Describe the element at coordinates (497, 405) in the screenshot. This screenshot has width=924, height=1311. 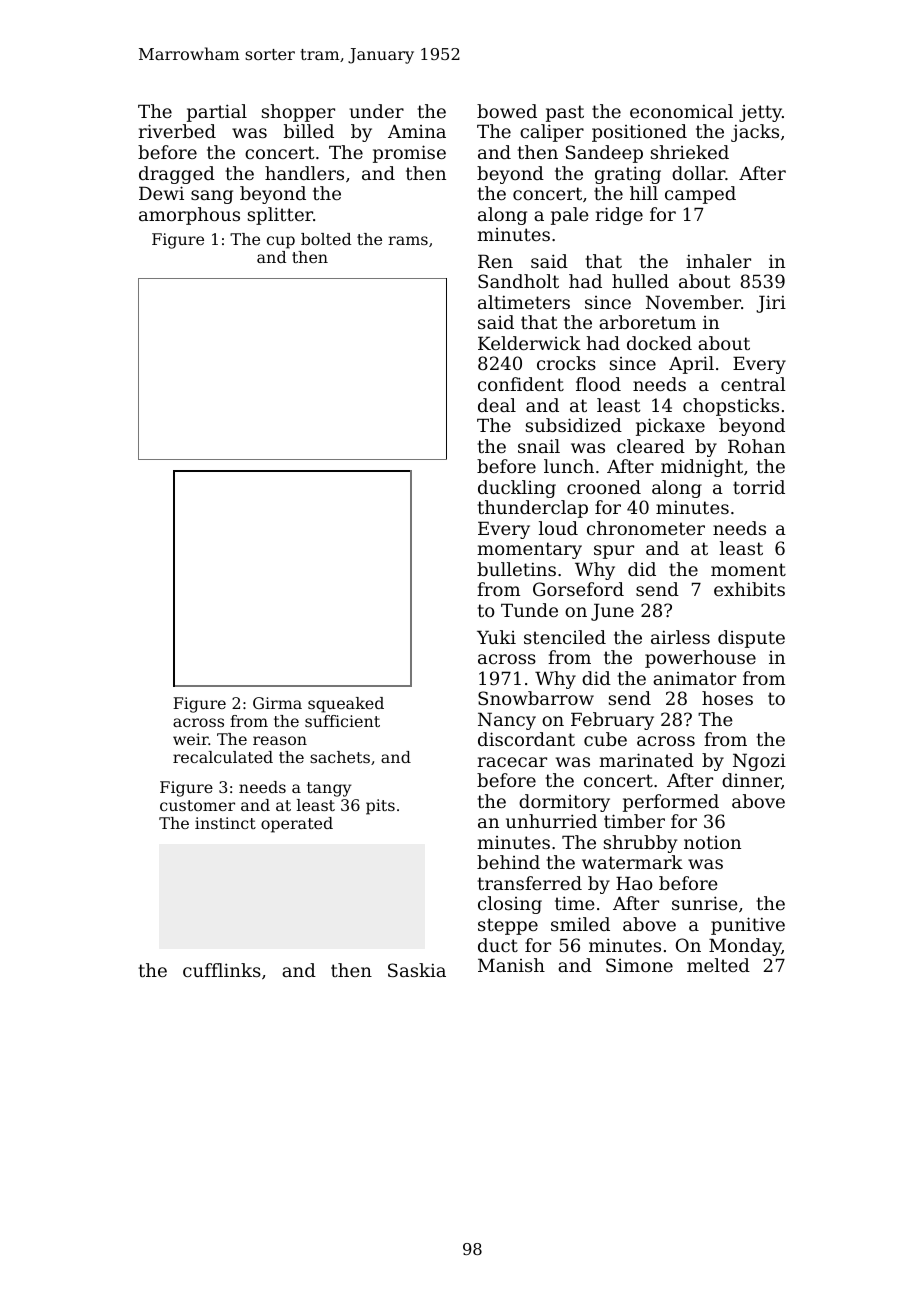
I see `deal` at that location.
